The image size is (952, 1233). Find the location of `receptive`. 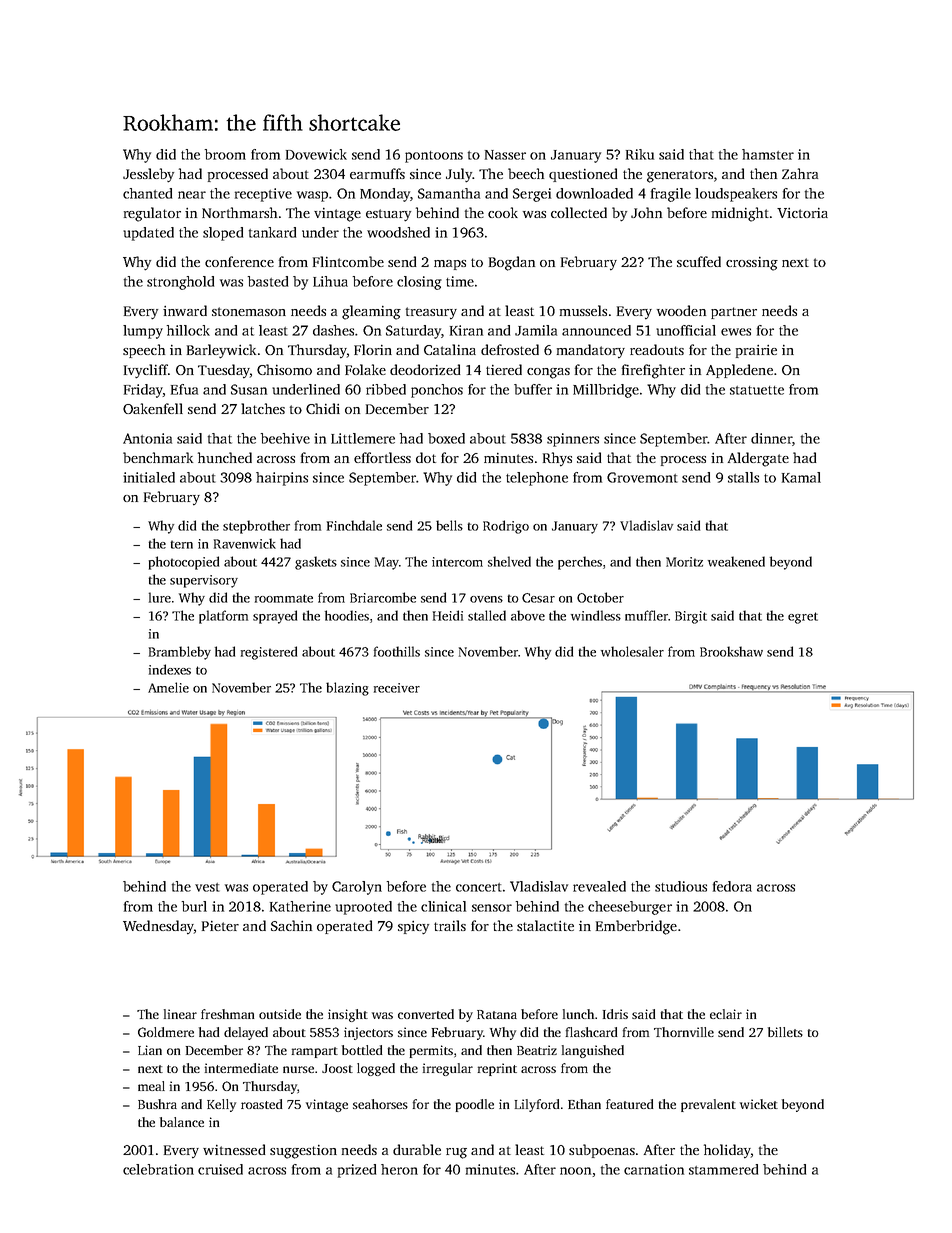

receptive is located at coordinates (263, 195).
